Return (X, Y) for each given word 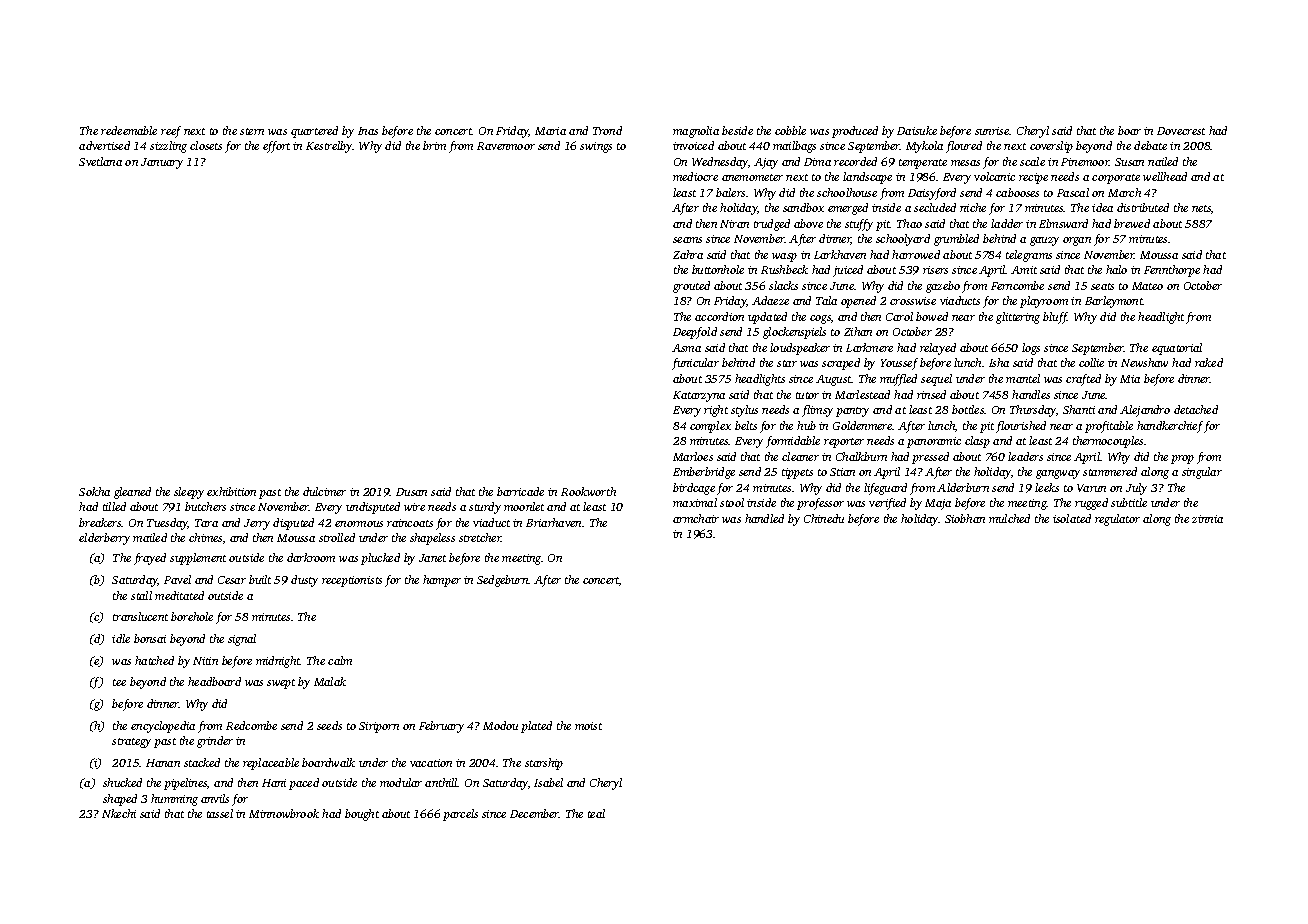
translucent (140, 616)
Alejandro (1145, 411)
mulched (1009, 518)
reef (171, 132)
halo (1116, 269)
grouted (691, 287)
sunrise (992, 131)
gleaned (132, 493)
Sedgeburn (503, 581)
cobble (790, 130)
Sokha (94, 491)
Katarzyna (699, 396)
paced (304, 784)
